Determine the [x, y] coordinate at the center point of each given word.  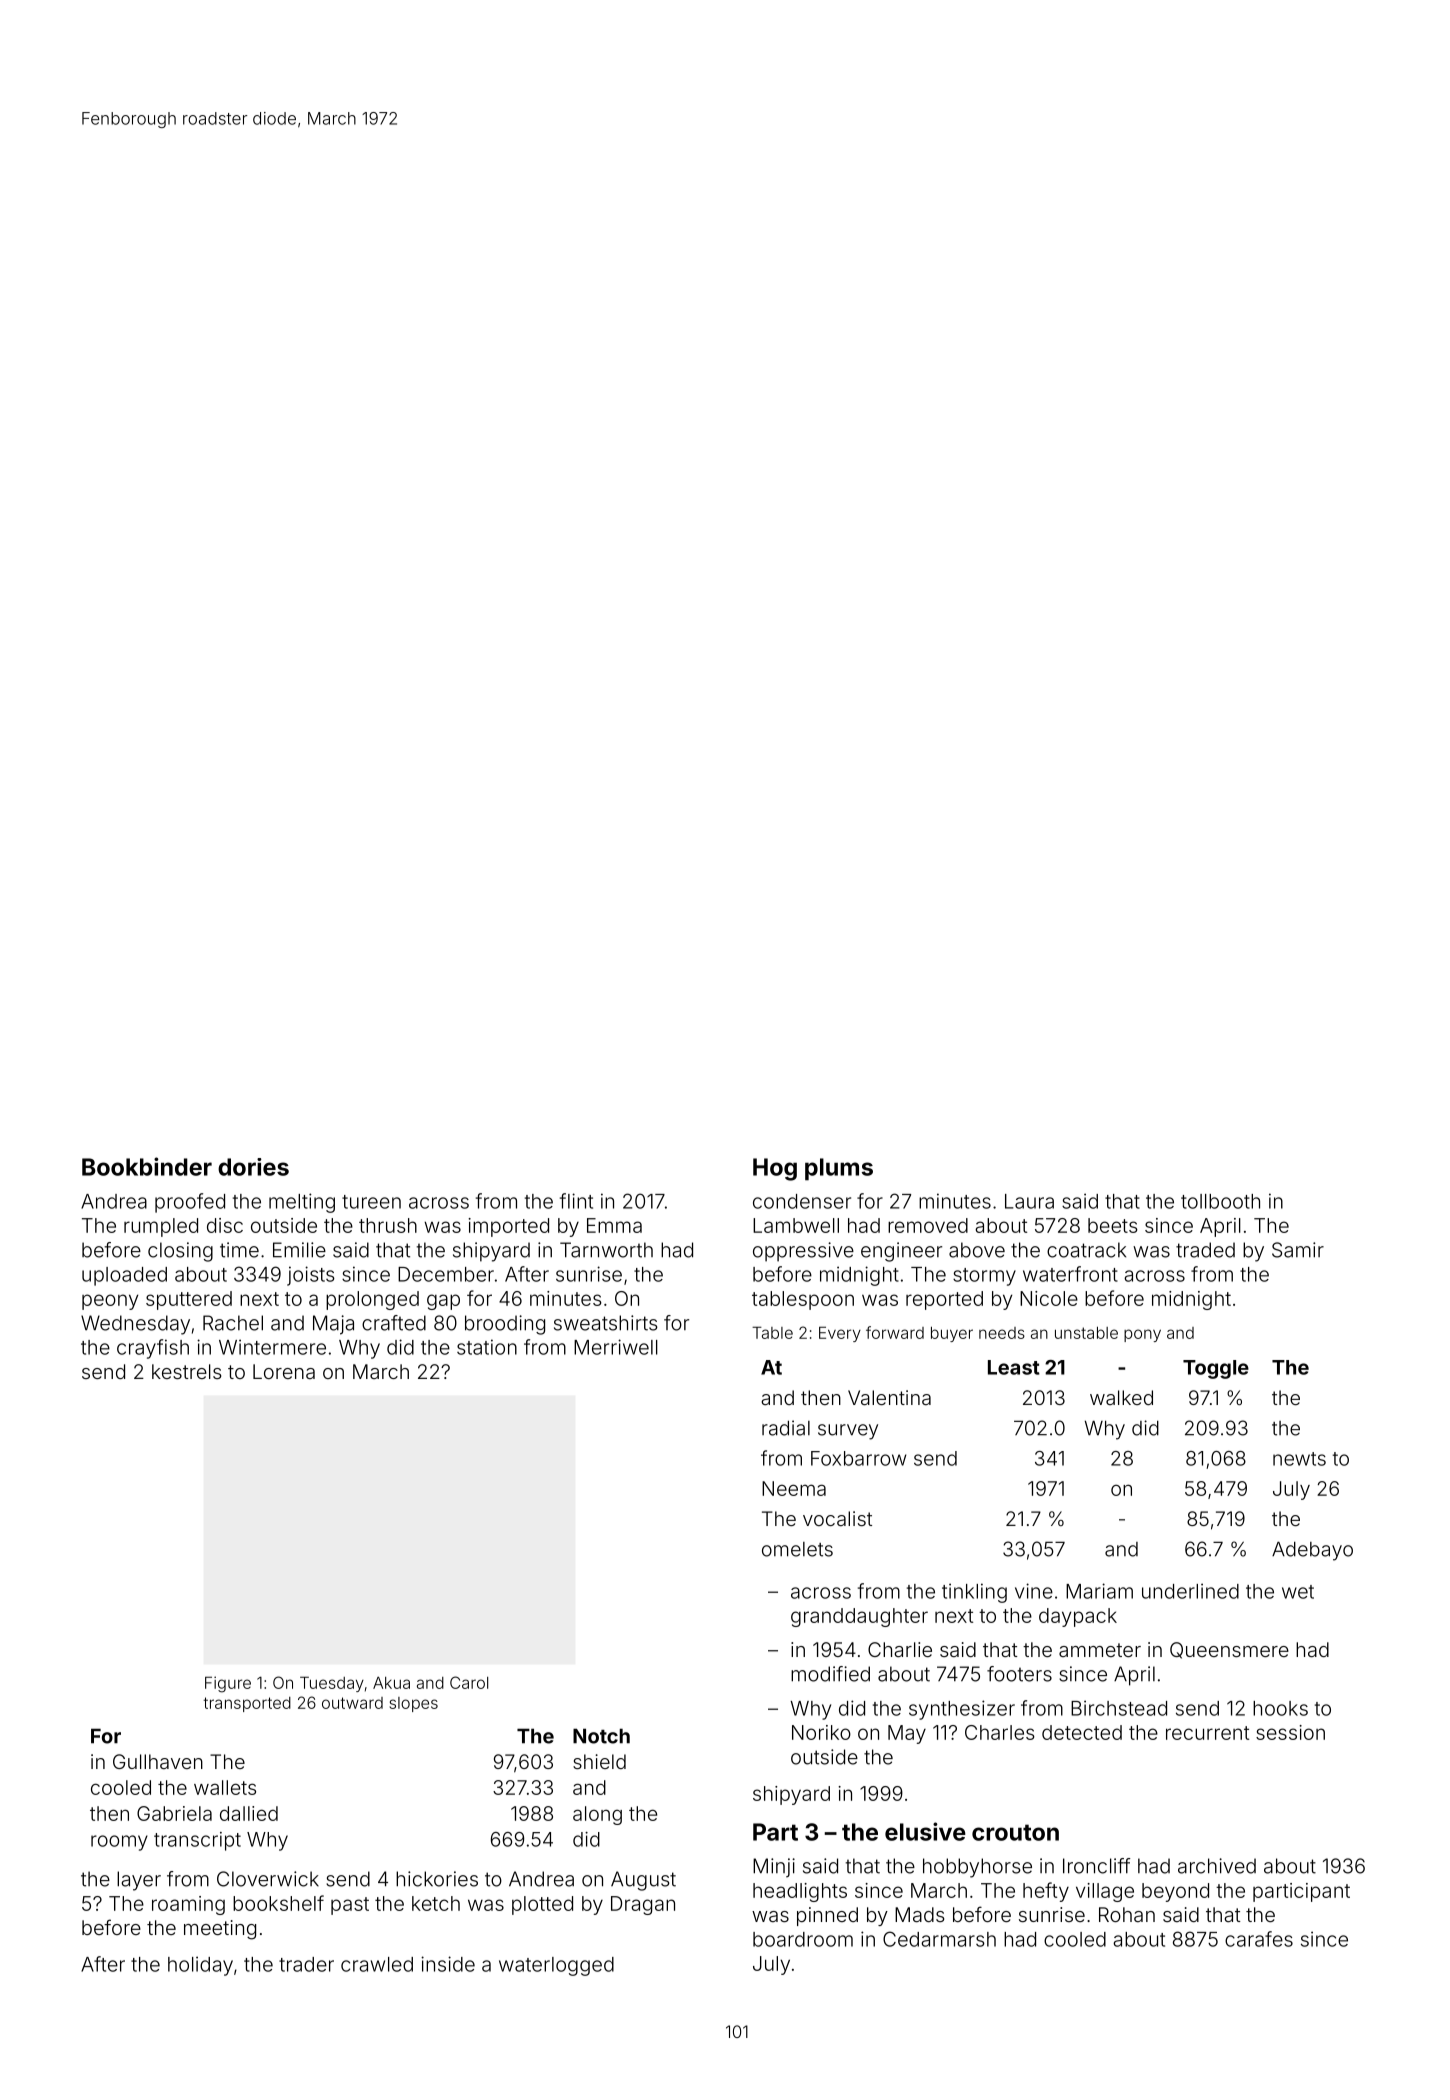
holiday [200, 1966]
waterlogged [556, 1966]
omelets [797, 1549]
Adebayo [1312, 1551]
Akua [391, 1682]
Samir [1298, 1250]
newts [1299, 1459]
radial [786, 1428]
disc [225, 1225]
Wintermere [272, 1347]
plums [839, 1169]
